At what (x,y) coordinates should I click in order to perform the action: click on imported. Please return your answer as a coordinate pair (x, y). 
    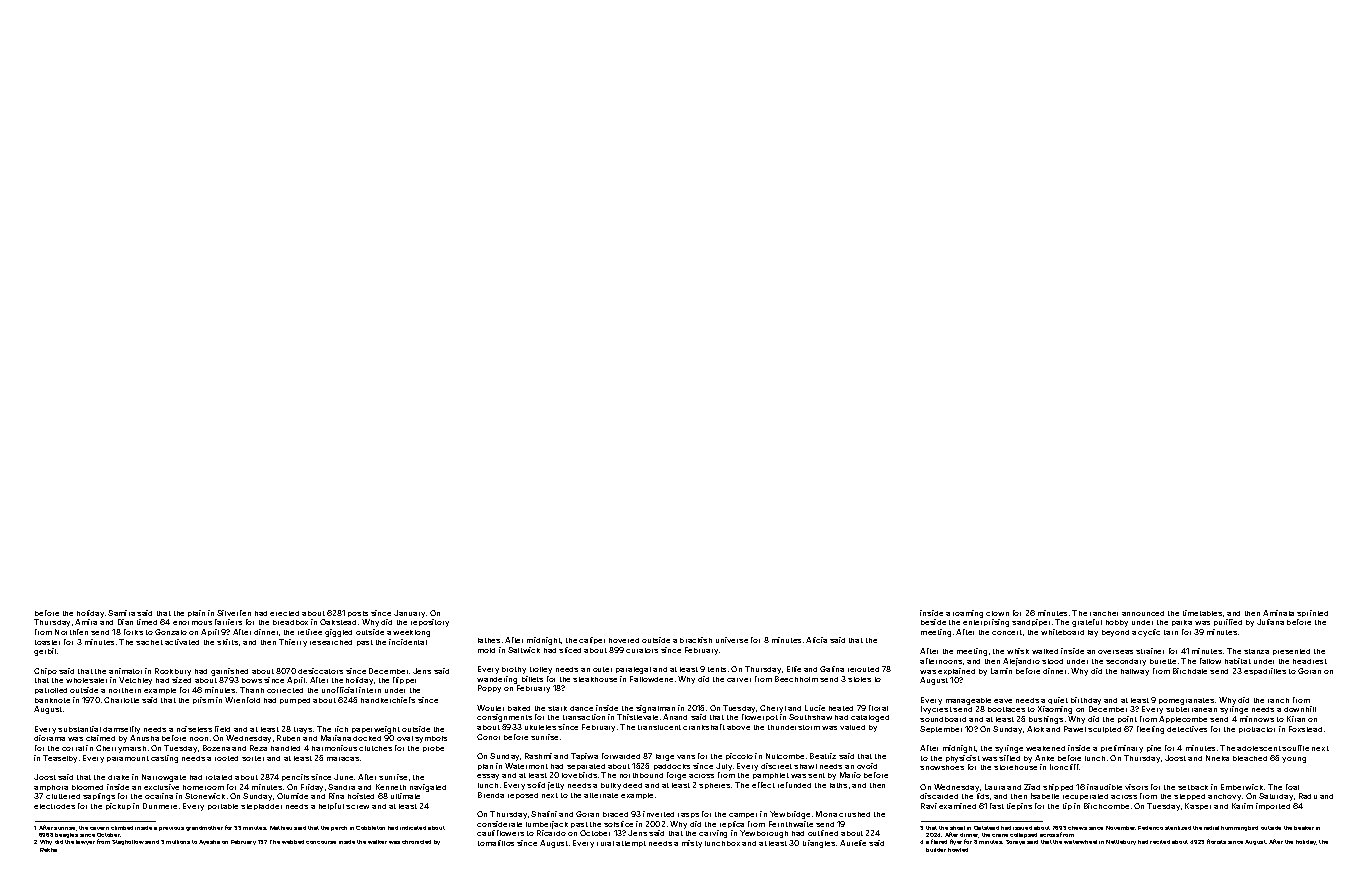
    Looking at the image, I should click on (1273, 806).
